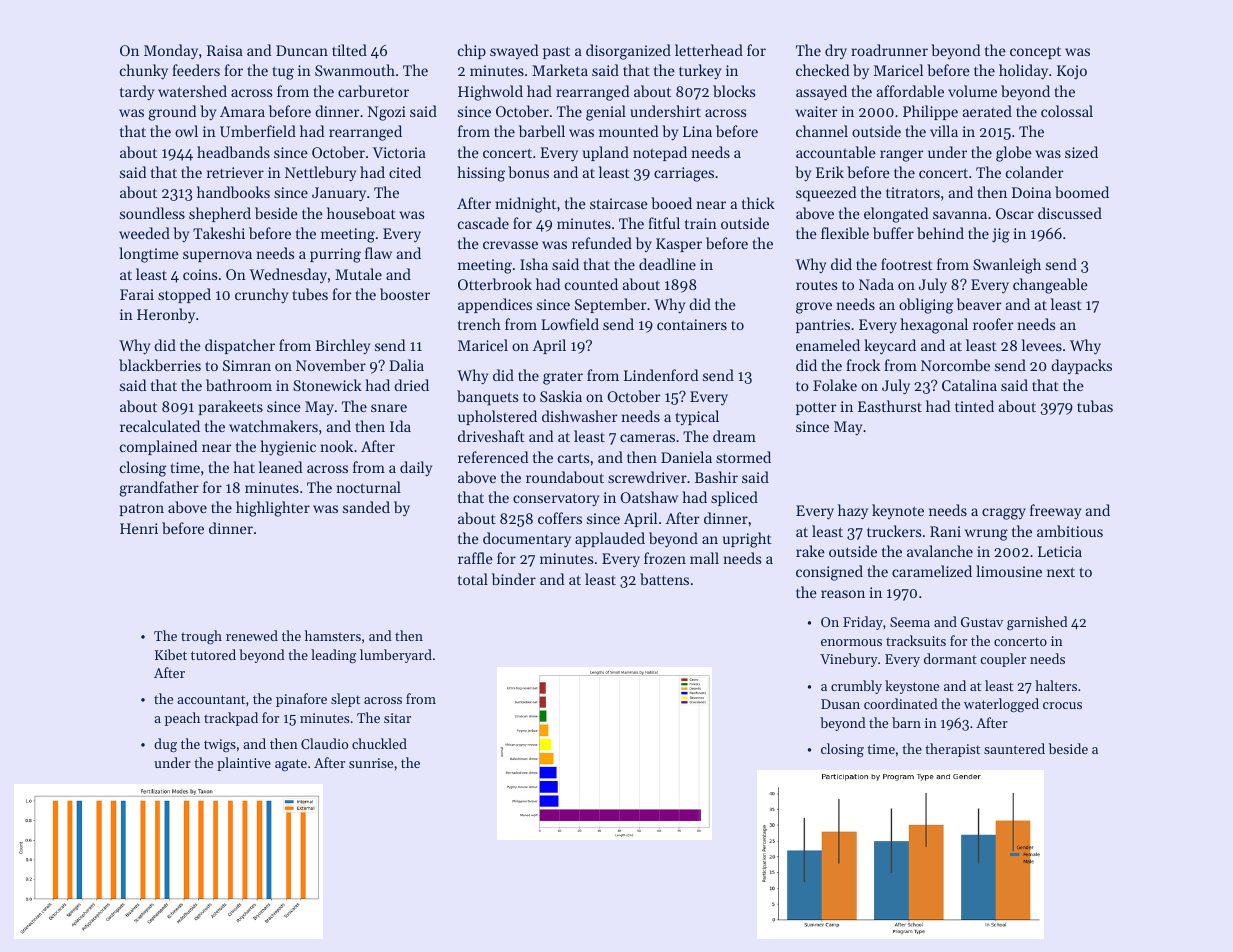  Describe the element at coordinates (233, 192) in the page. I see `handbooks` at that location.
